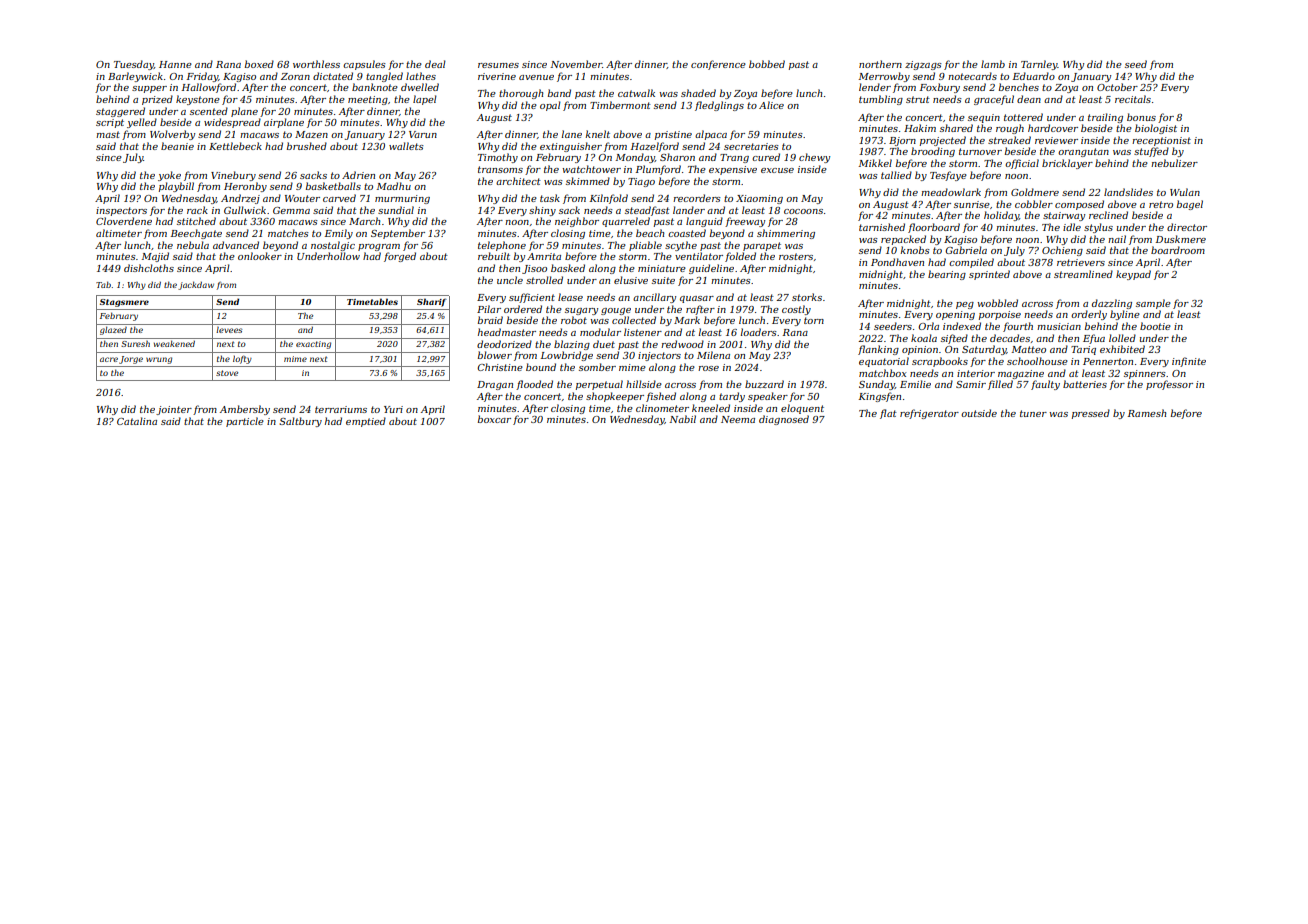  Describe the element at coordinates (947, 275) in the image. I see `bearing` at that location.
